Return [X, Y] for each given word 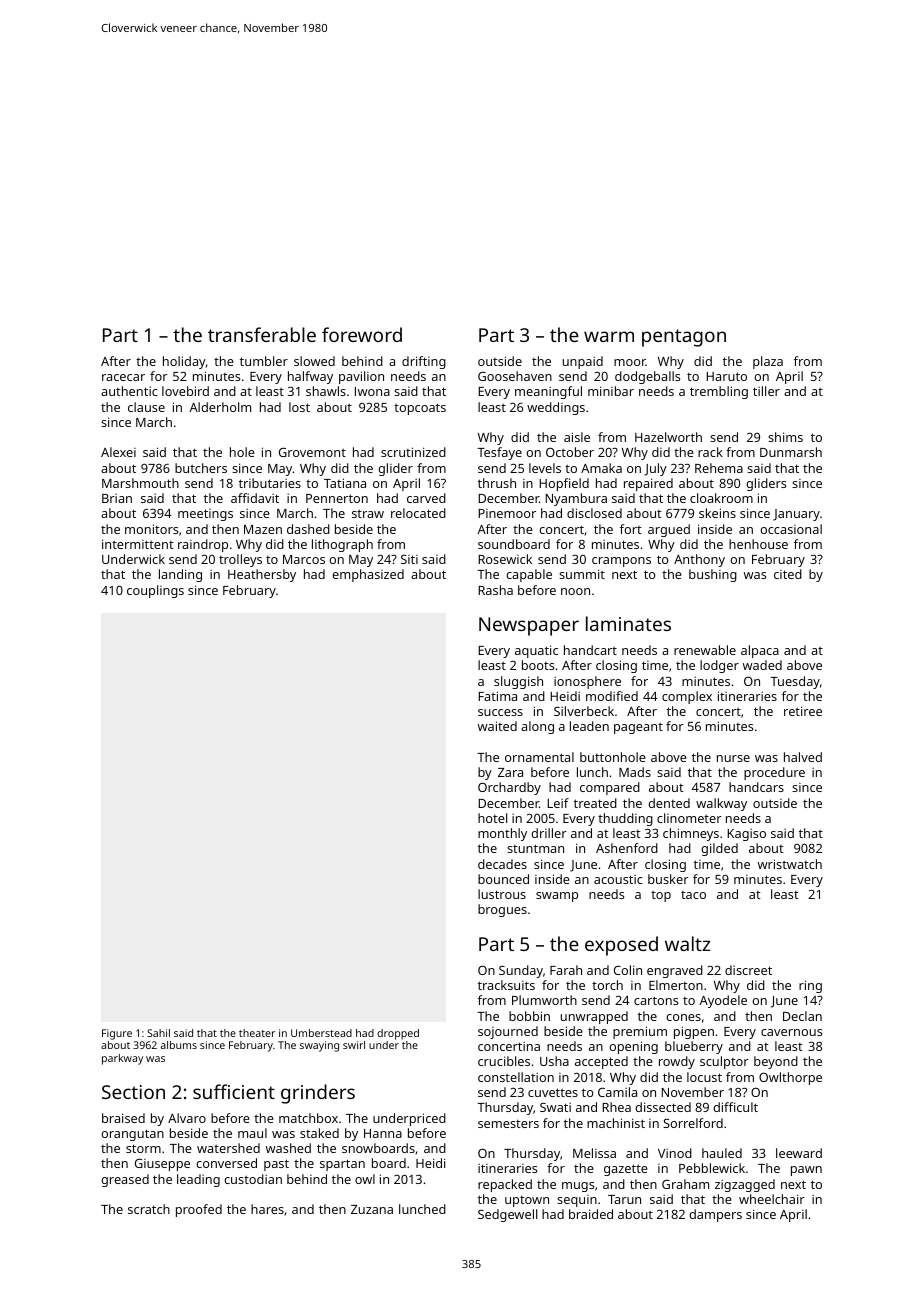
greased [125, 1180]
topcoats [420, 409]
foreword [362, 334]
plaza [768, 362]
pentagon [684, 338]
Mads [635, 772]
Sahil [158, 1033]
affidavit [255, 498]
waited [497, 726]
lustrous [502, 894]
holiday [184, 362]
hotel [492, 818]
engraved [675, 971]
